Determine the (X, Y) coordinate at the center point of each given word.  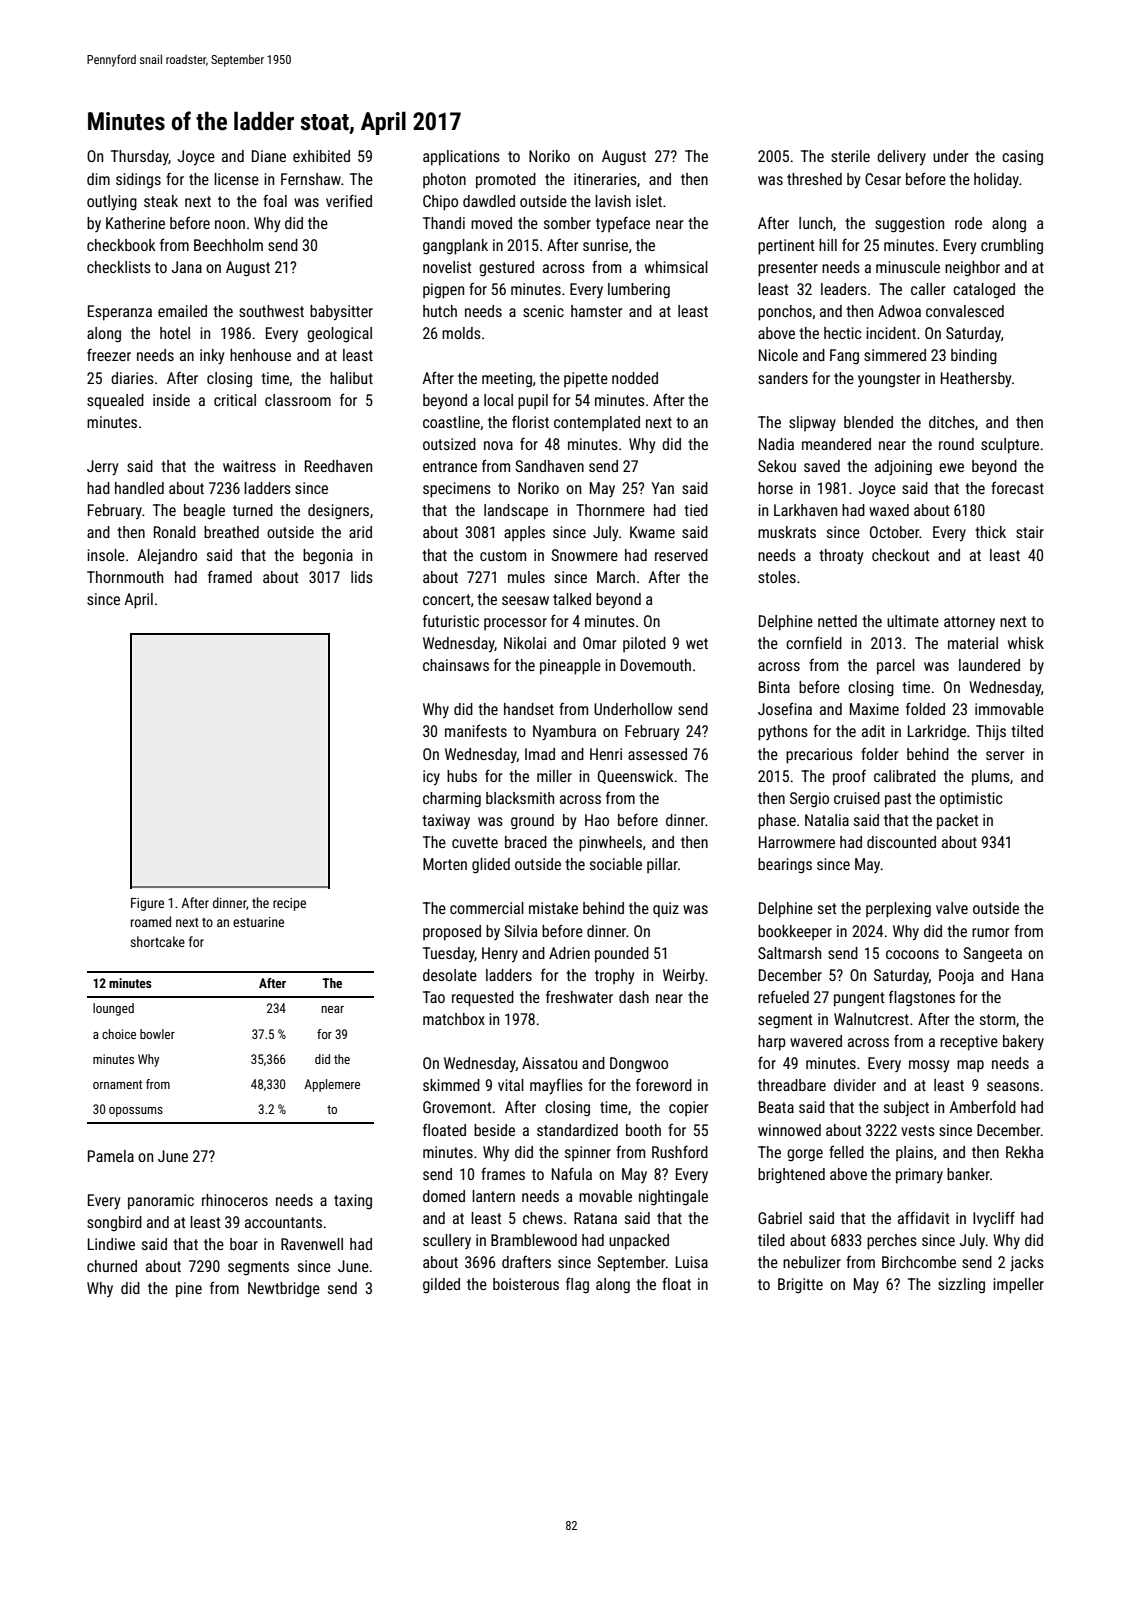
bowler (157, 1034)
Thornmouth (125, 577)
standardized (577, 1130)
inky (212, 357)
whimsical (676, 267)
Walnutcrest (871, 1019)
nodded (635, 378)
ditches (952, 422)
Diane (269, 156)
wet (697, 643)
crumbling (1012, 247)
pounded (622, 955)
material (973, 643)
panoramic (161, 1202)
